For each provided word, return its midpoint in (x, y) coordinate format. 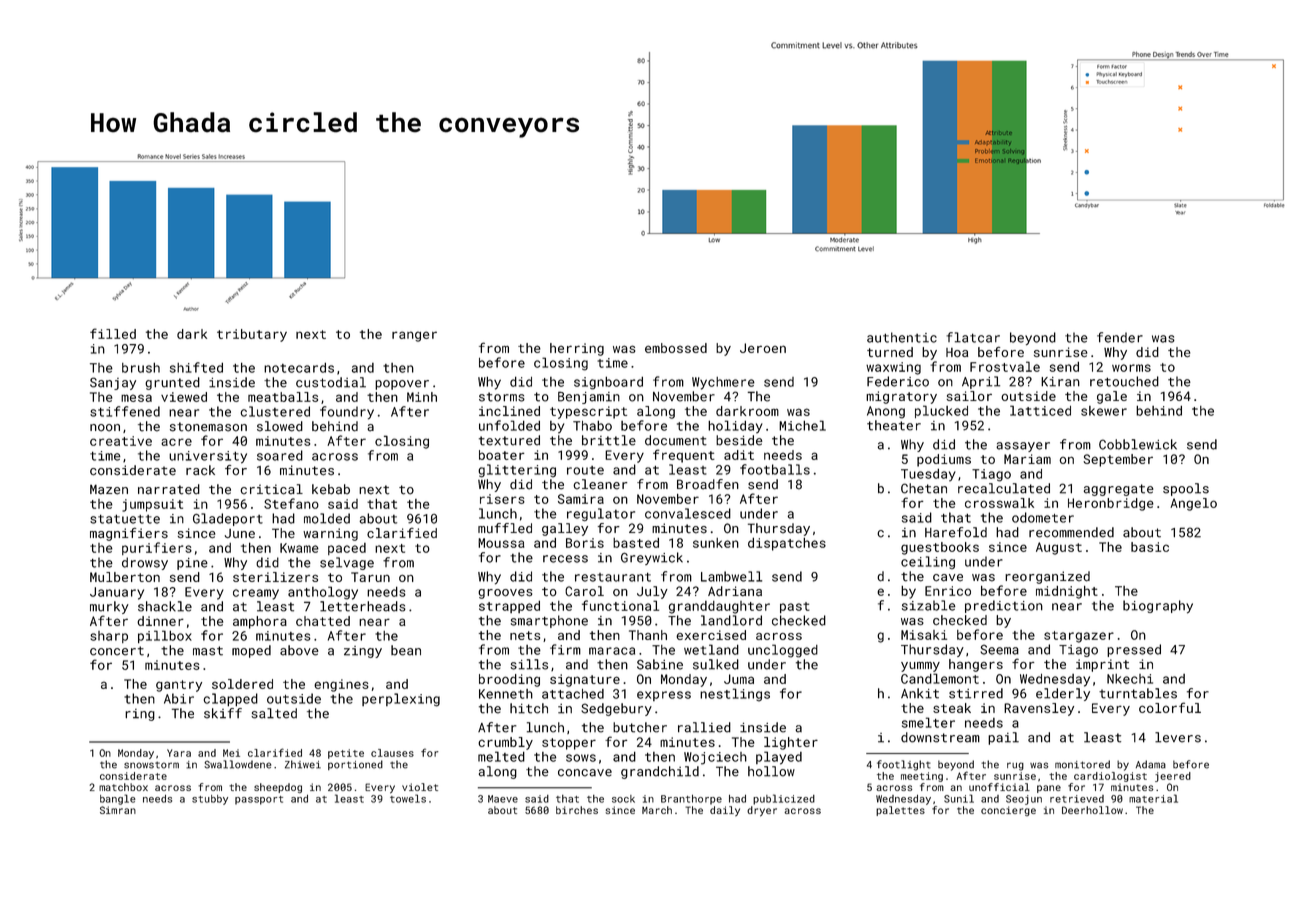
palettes (900, 811)
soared (280, 455)
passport (259, 800)
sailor (969, 396)
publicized (784, 799)
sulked (716, 664)
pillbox (165, 637)
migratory (901, 397)
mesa (136, 398)
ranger (414, 336)
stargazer (1079, 637)
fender (1120, 337)
